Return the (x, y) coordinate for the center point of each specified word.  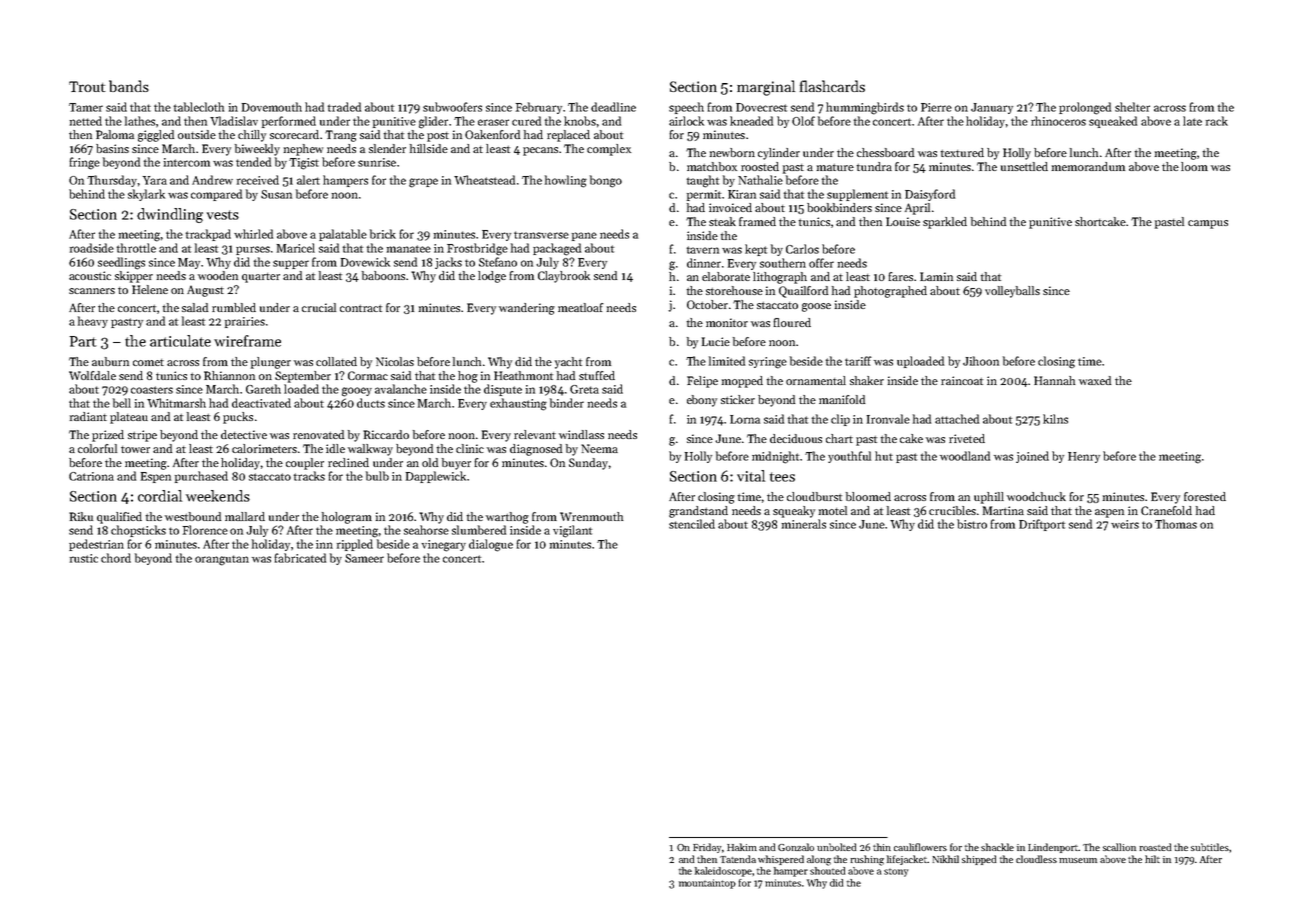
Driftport (1042, 525)
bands (129, 86)
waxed (1095, 380)
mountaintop (707, 884)
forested (1205, 496)
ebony (702, 401)
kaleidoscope (723, 872)
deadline (613, 107)
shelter (1132, 107)
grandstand (698, 512)
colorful (97, 448)
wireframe (247, 341)
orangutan (222, 560)
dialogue (491, 545)
